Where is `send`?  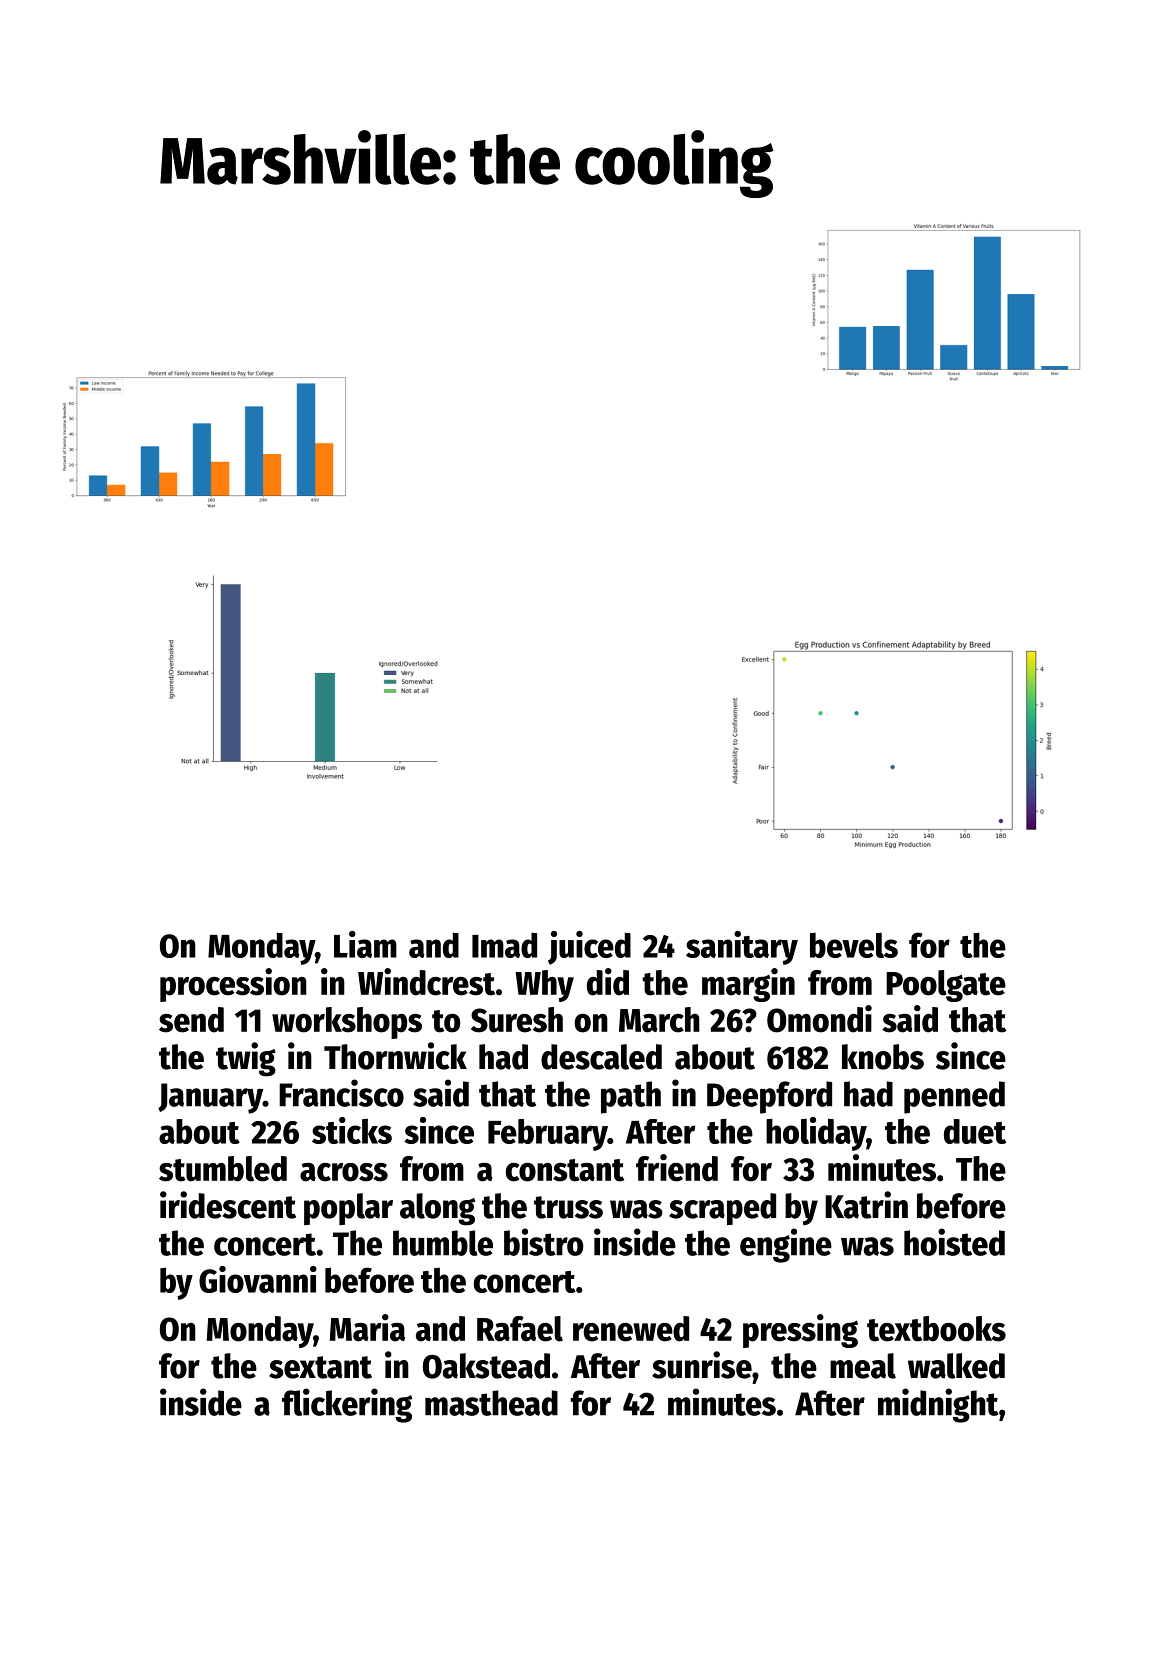
send is located at coordinates (191, 1020).
